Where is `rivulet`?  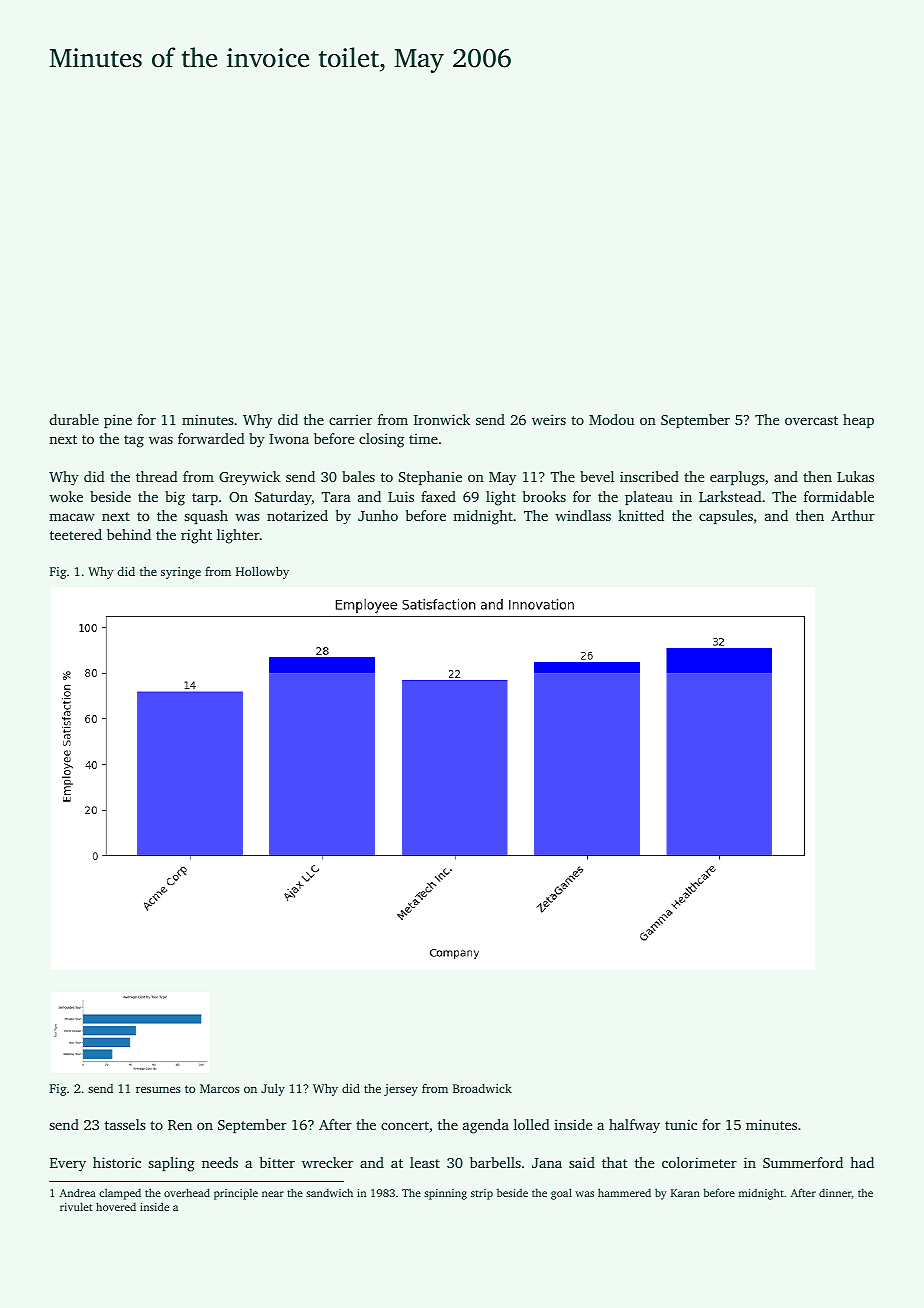
rivulet is located at coordinates (76, 1206).
